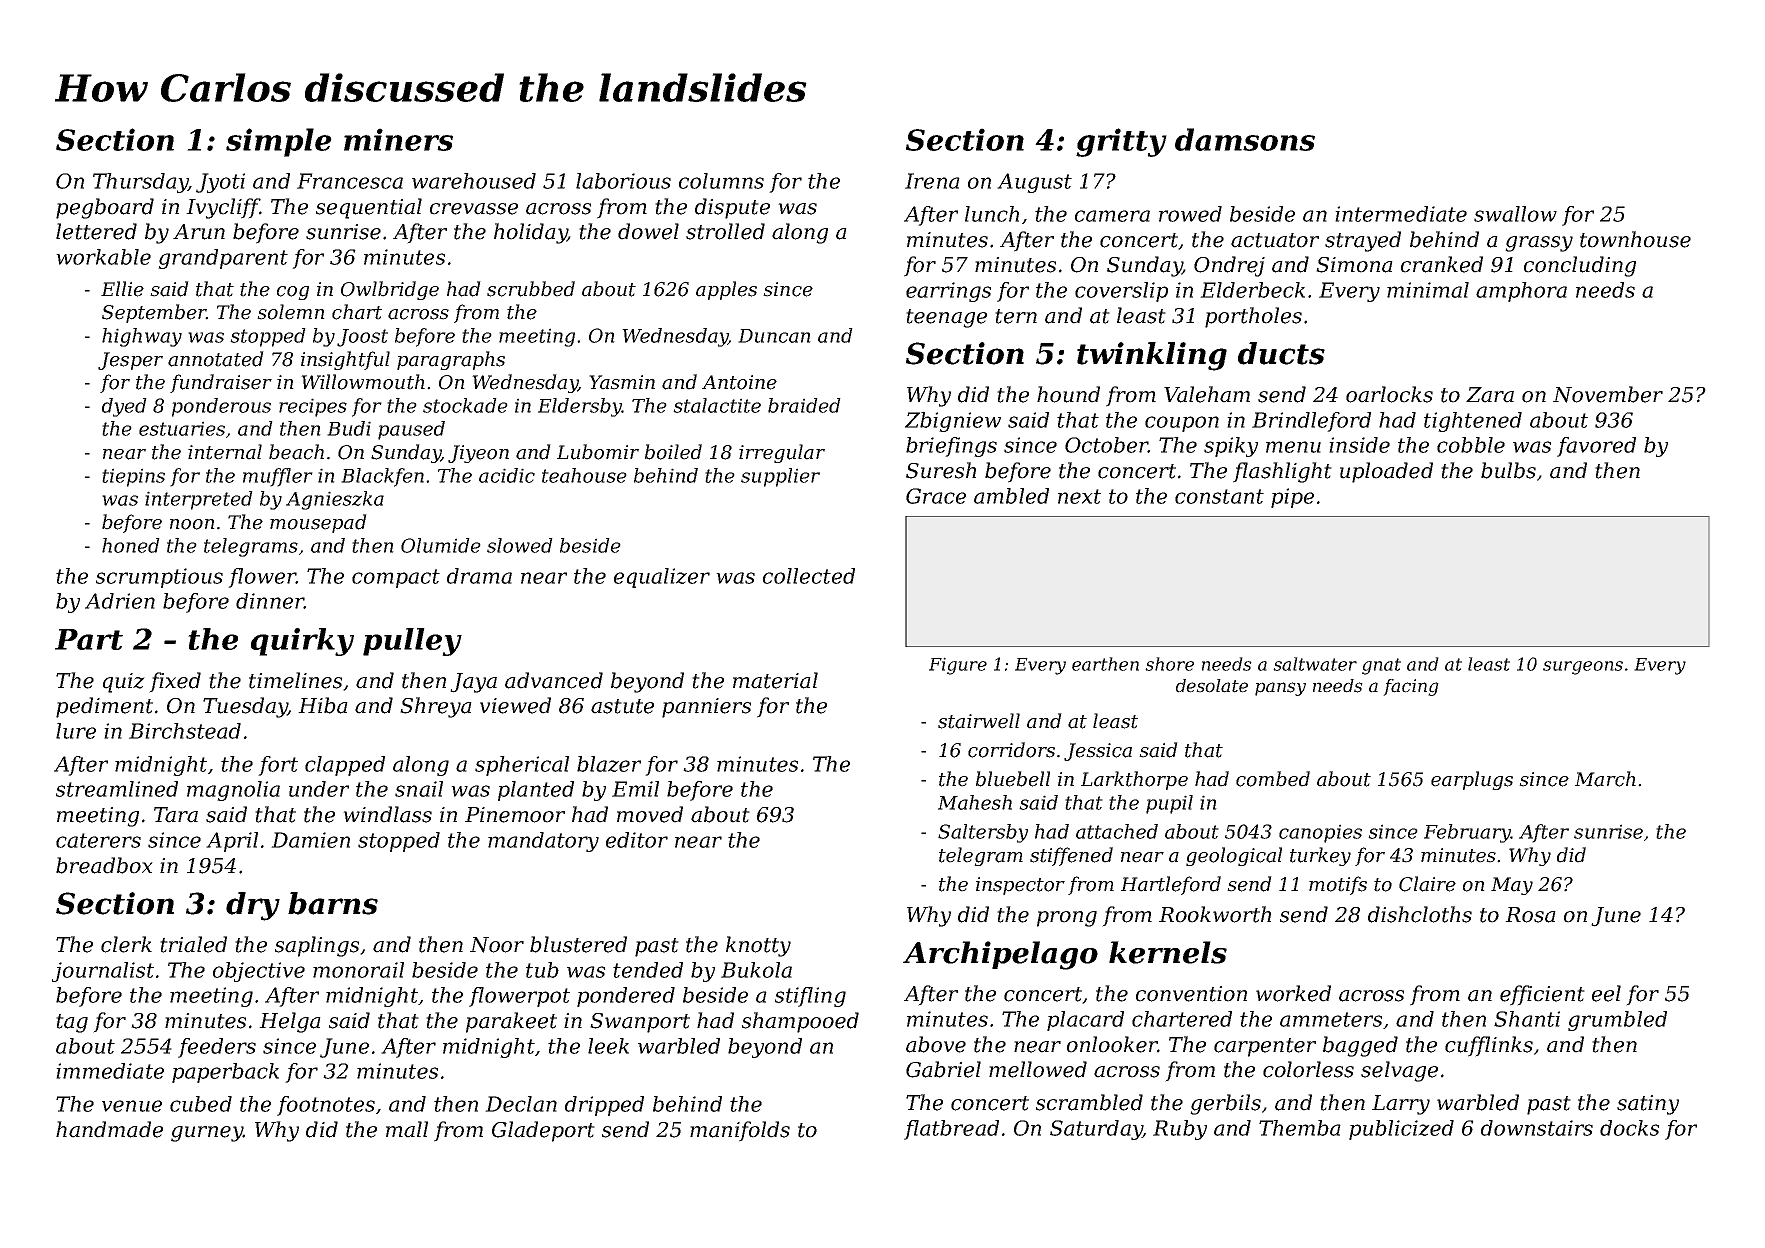 Image resolution: width=1765 pixels, height=1248 pixels. I want to click on Mahesh, so click(975, 802).
